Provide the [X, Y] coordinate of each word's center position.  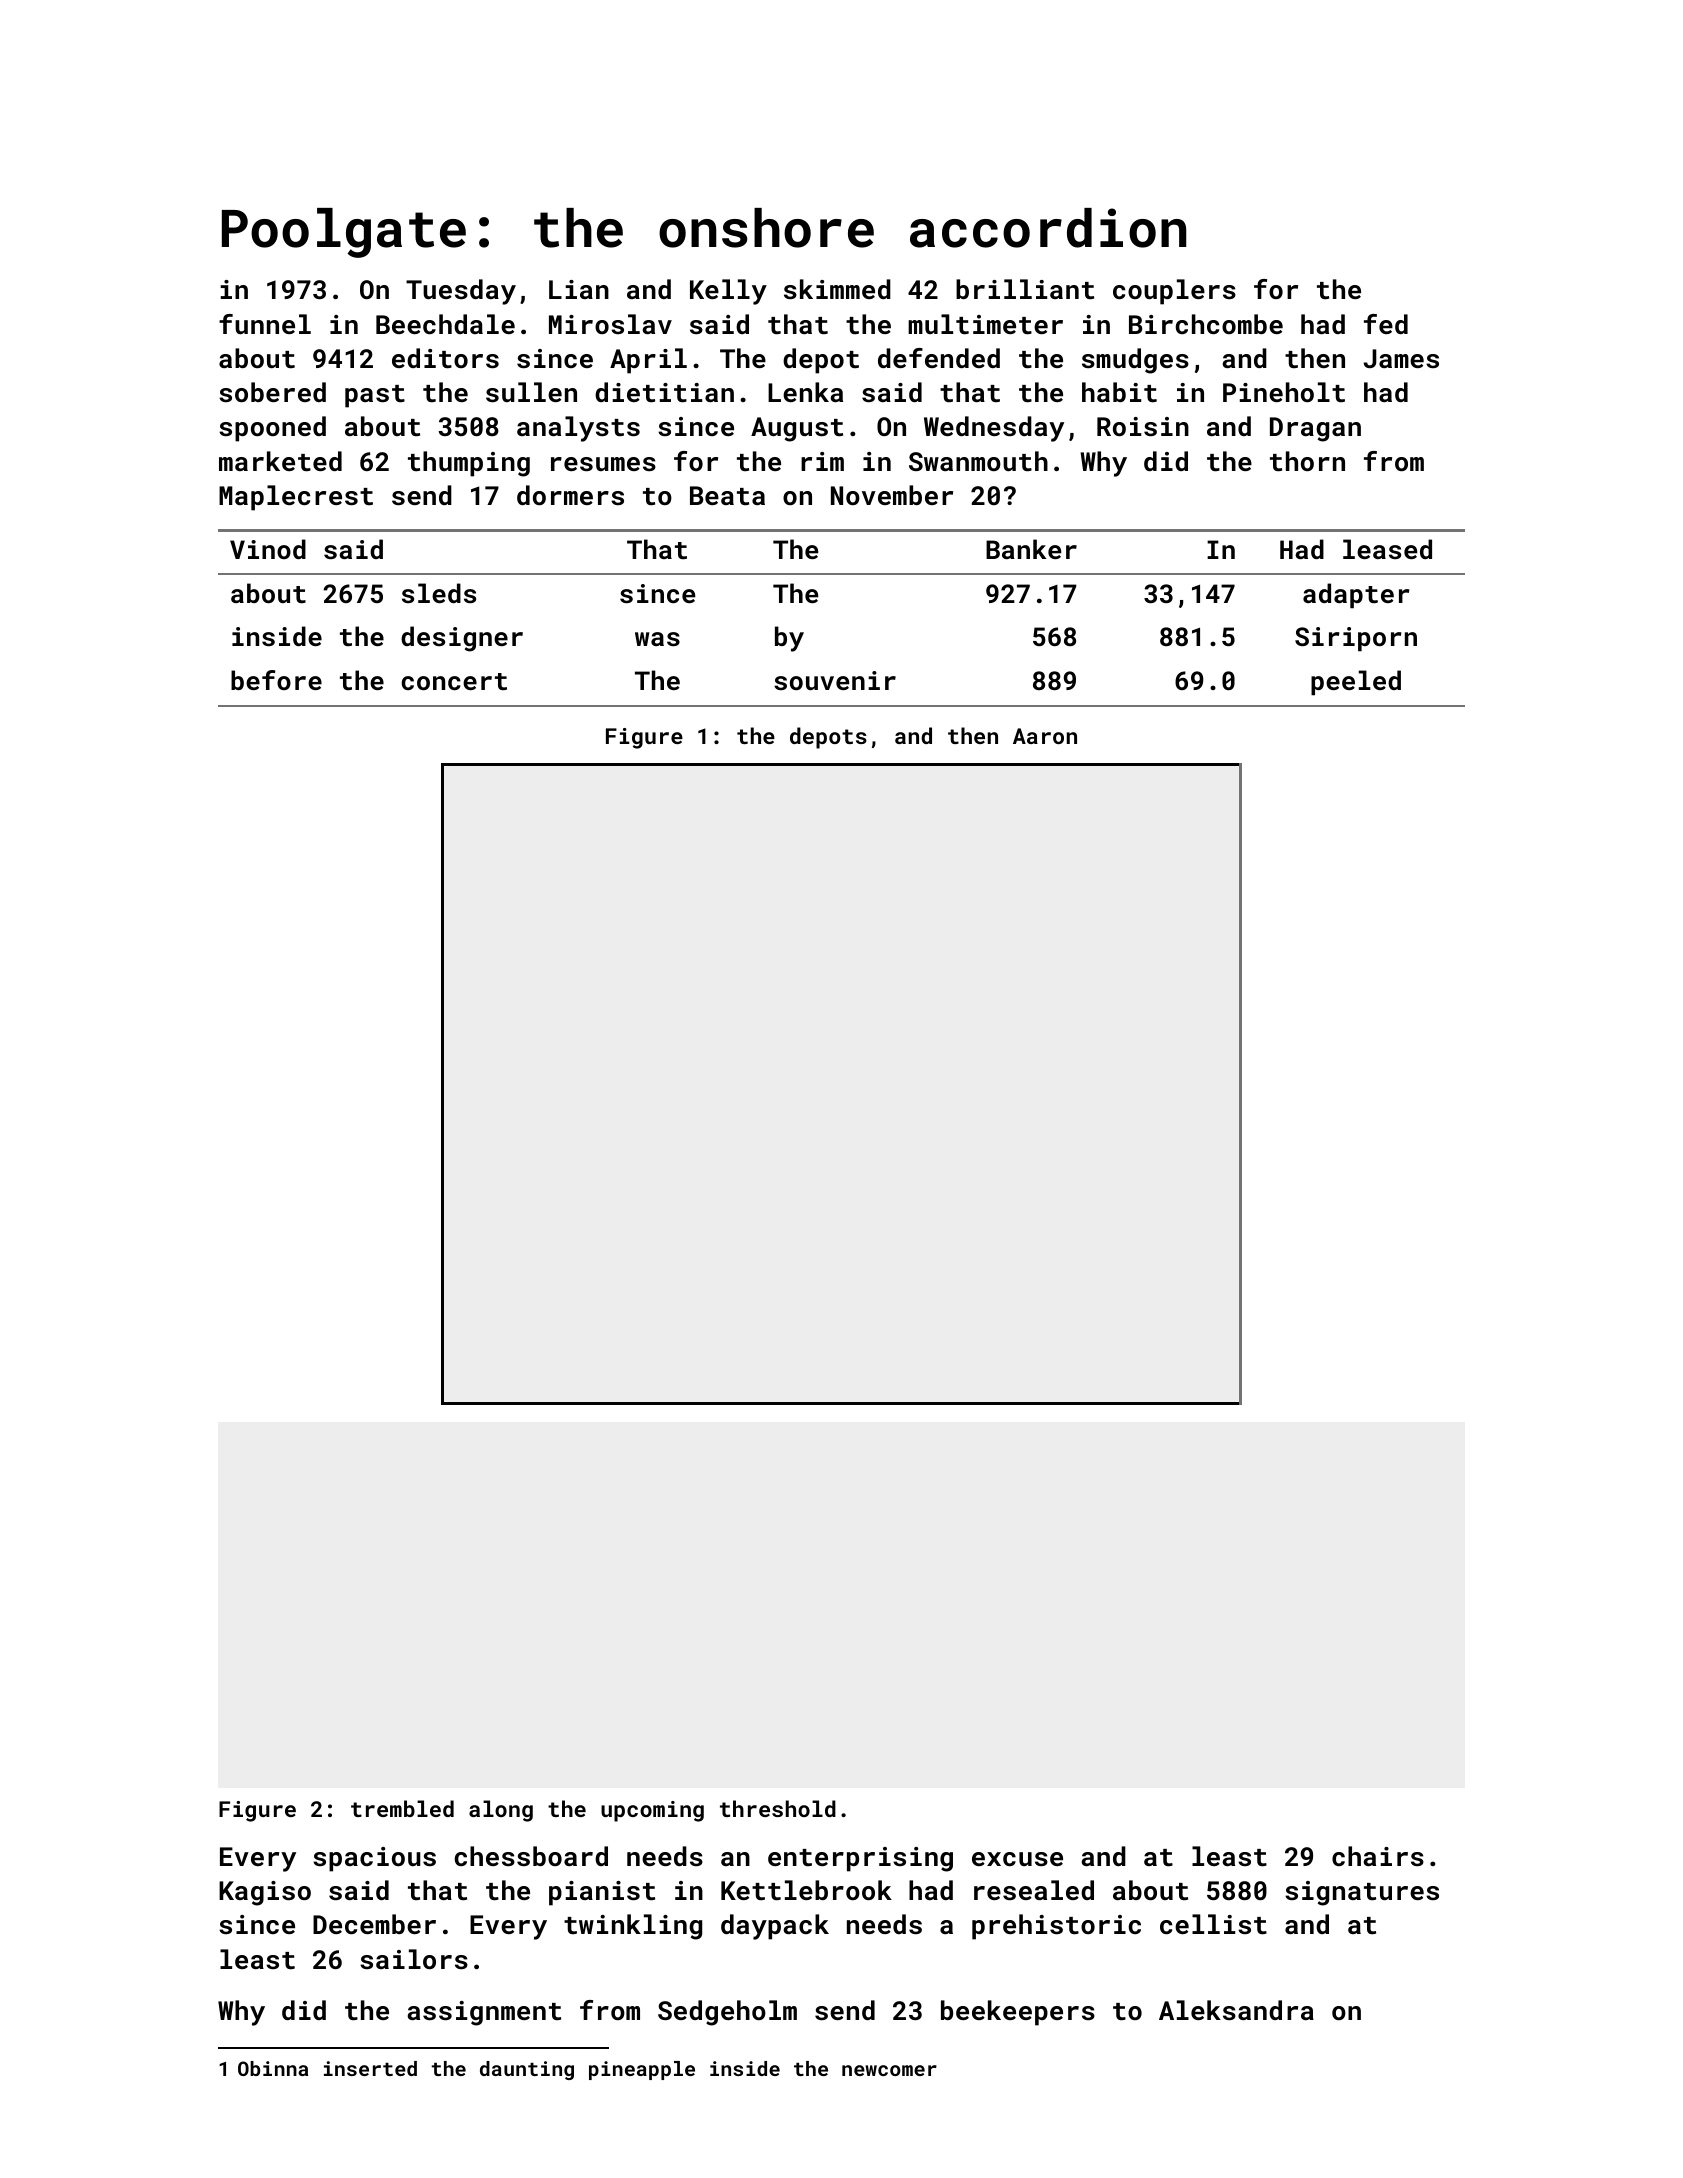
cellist [1213, 1924]
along [501, 1811]
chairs [1378, 1856]
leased [1387, 549]
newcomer [889, 2070]
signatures [1362, 1893]
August [797, 429]
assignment [484, 2013]
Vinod [268, 549]
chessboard [531, 1856]
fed [1386, 324]
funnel [265, 324]
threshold [778, 1808]
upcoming [652, 1811]
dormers [570, 495]
